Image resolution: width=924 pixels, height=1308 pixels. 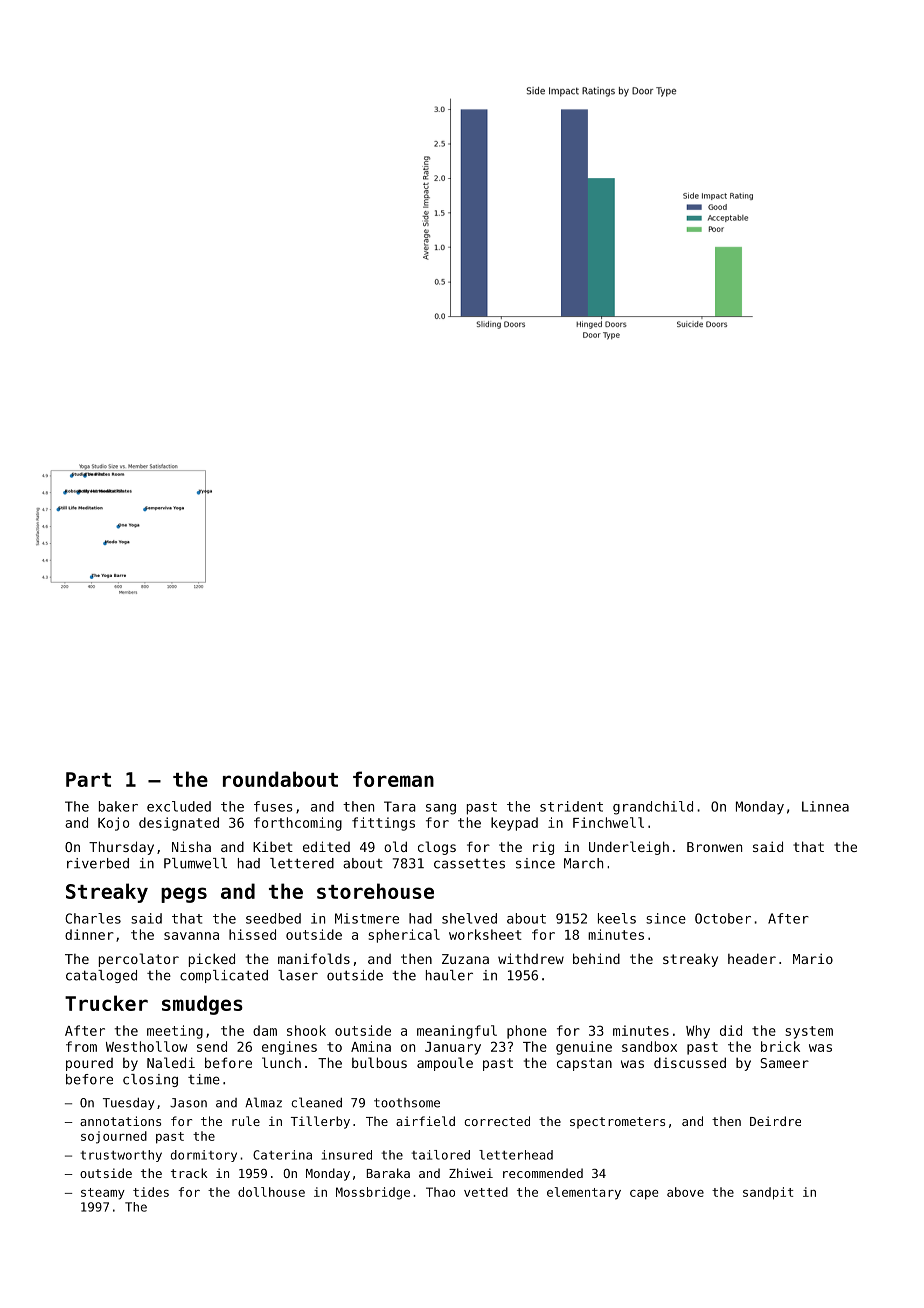 What do you see at coordinates (271, 1192) in the screenshot?
I see `dollhouse` at bounding box center [271, 1192].
